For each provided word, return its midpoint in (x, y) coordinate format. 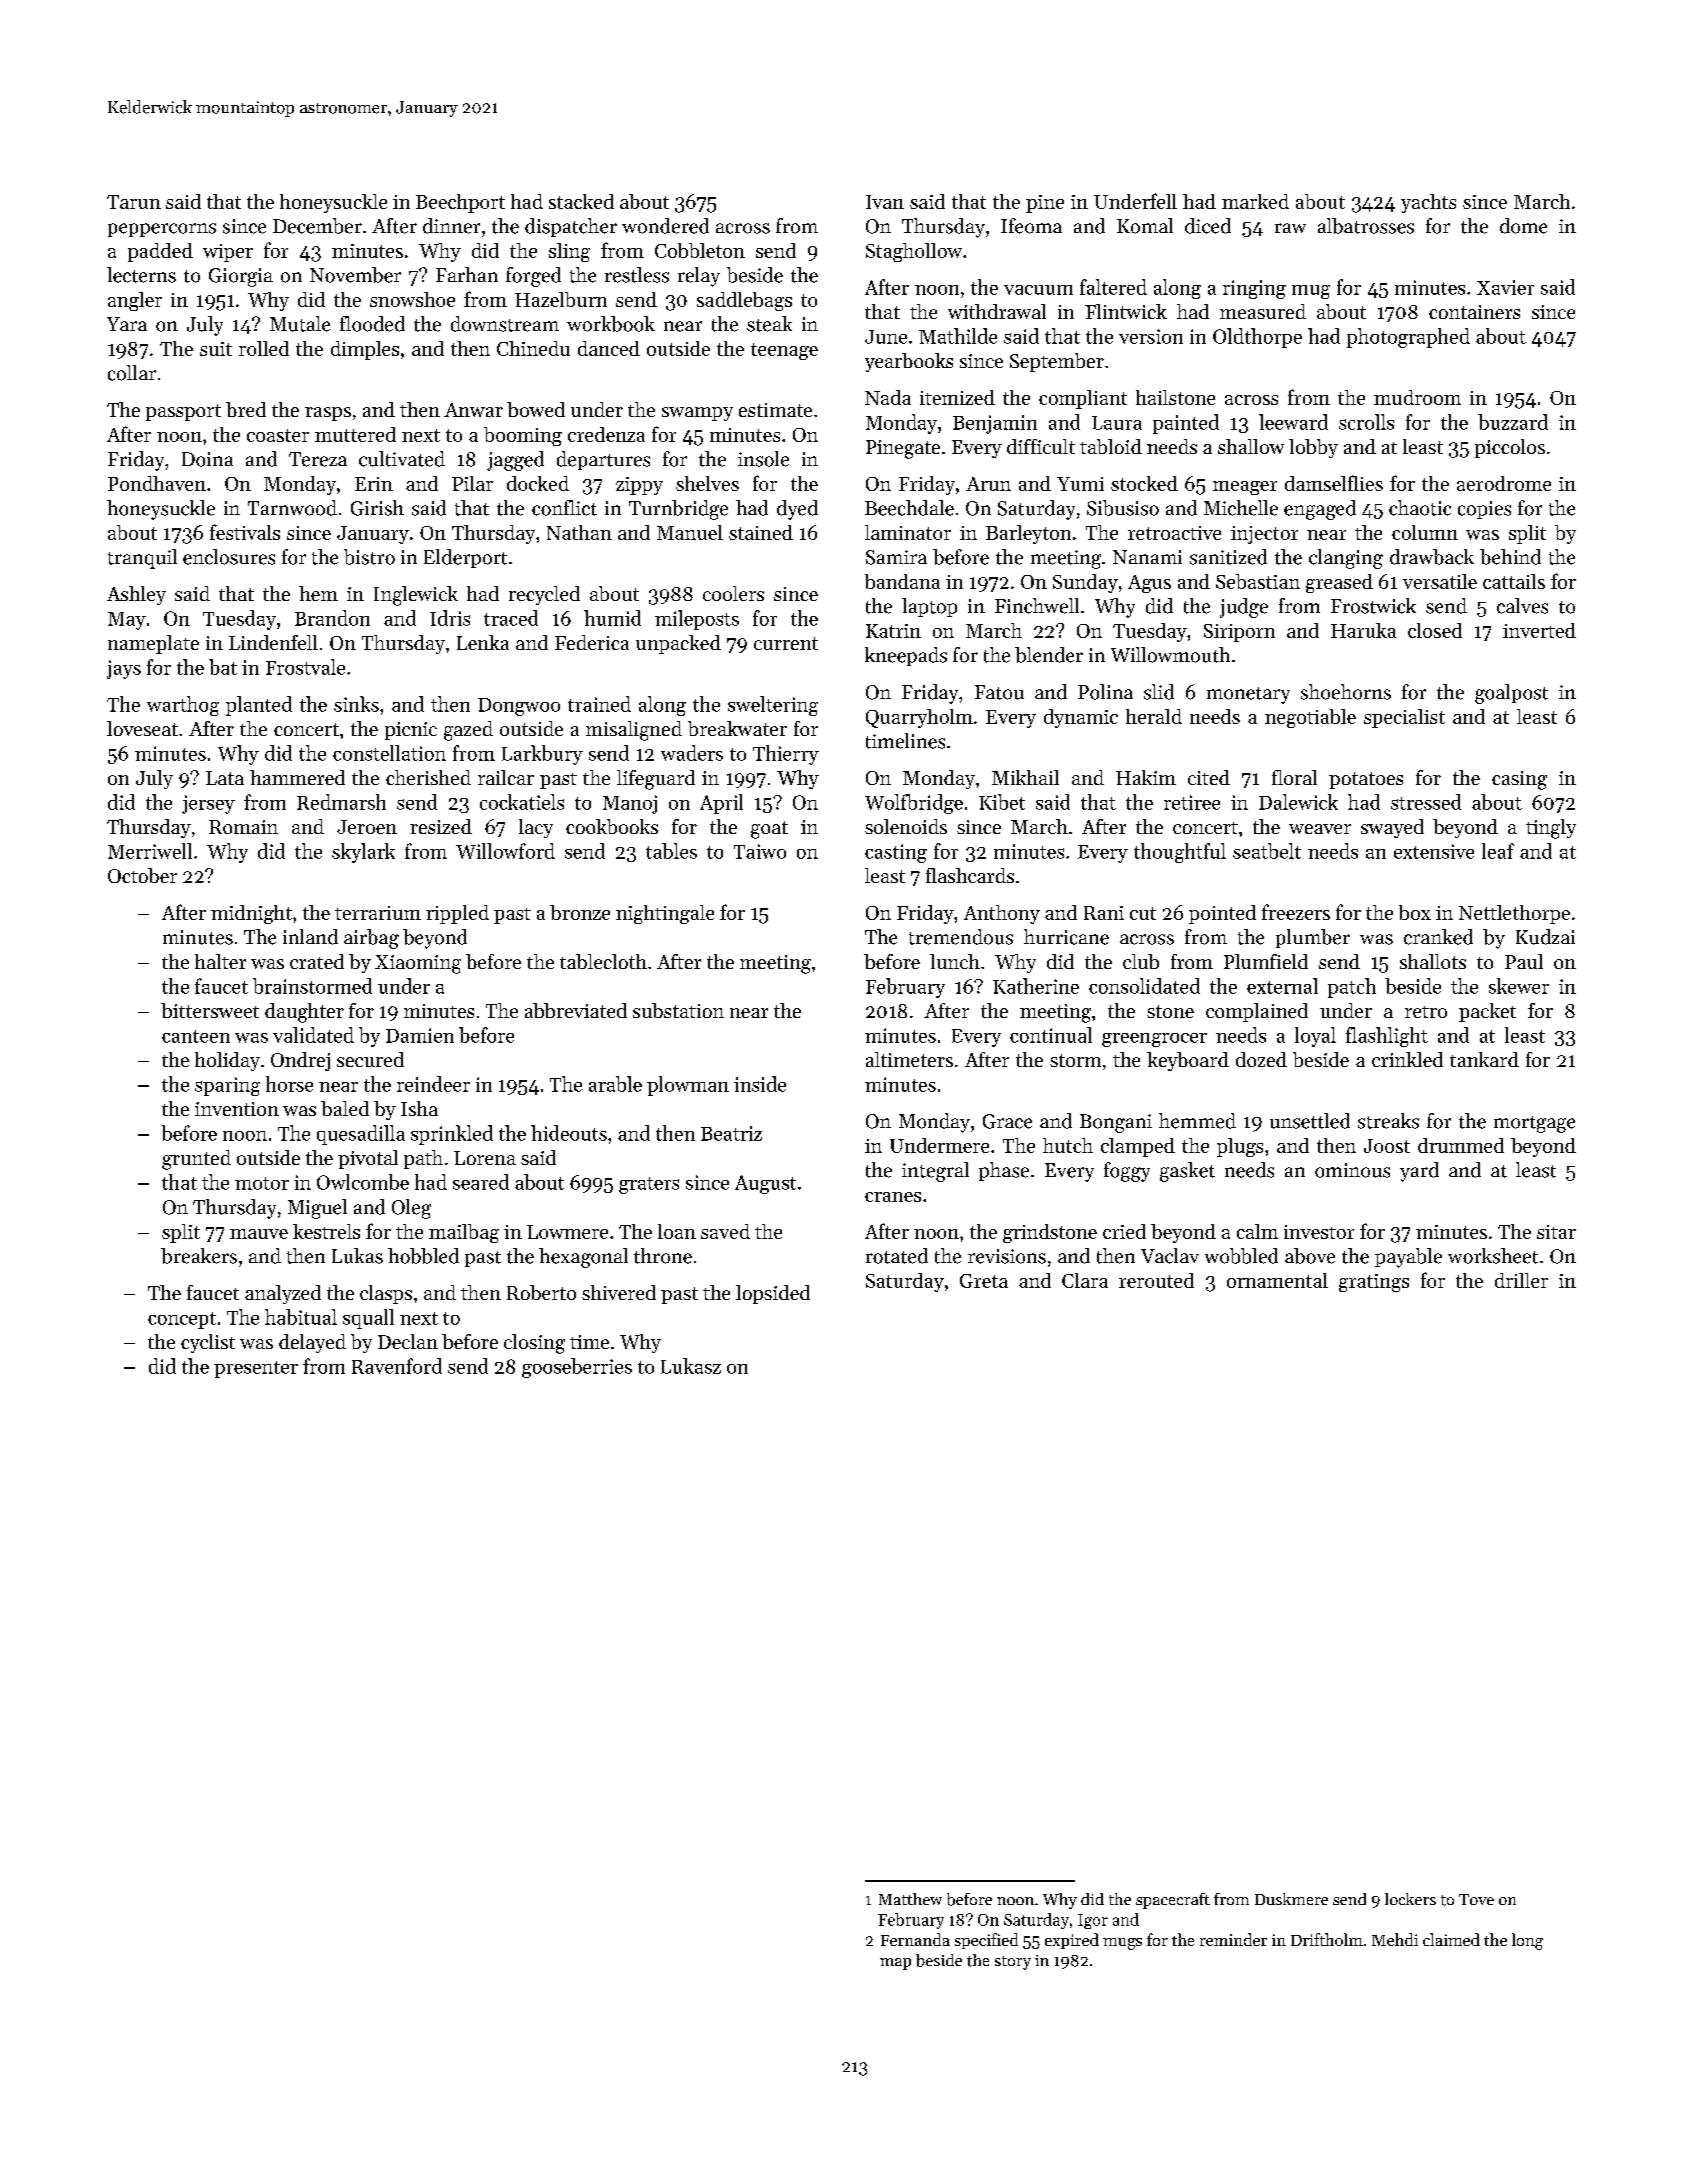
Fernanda (915, 1939)
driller (1521, 1280)
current (786, 643)
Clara (1085, 1280)
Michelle (1241, 508)
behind (1510, 557)
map (895, 1964)
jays (124, 669)
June (886, 337)
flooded (372, 324)
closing (534, 1344)
